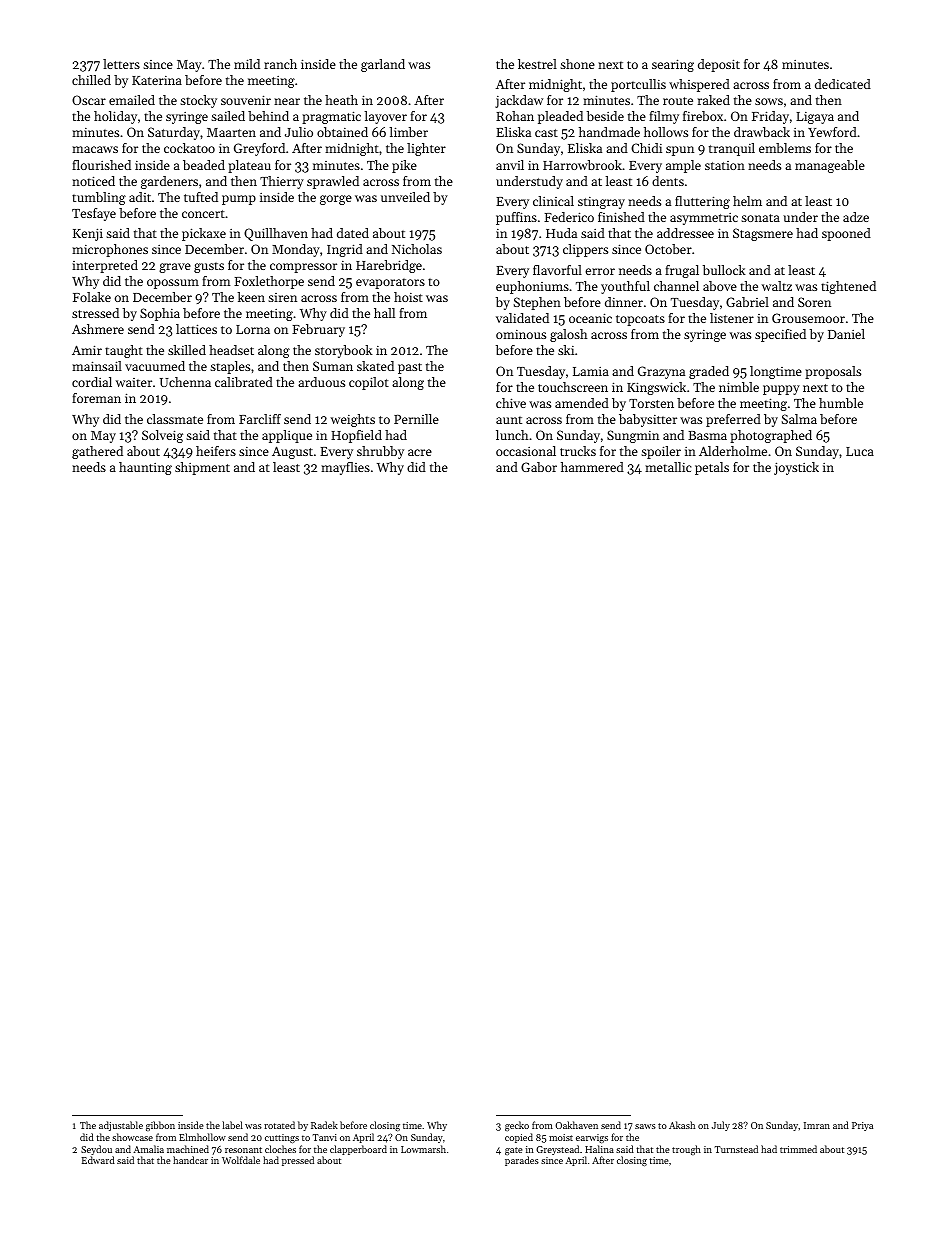  What do you see at coordinates (592, 467) in the screenshot?
I see `hammered` at bounding box center [592, 467].
